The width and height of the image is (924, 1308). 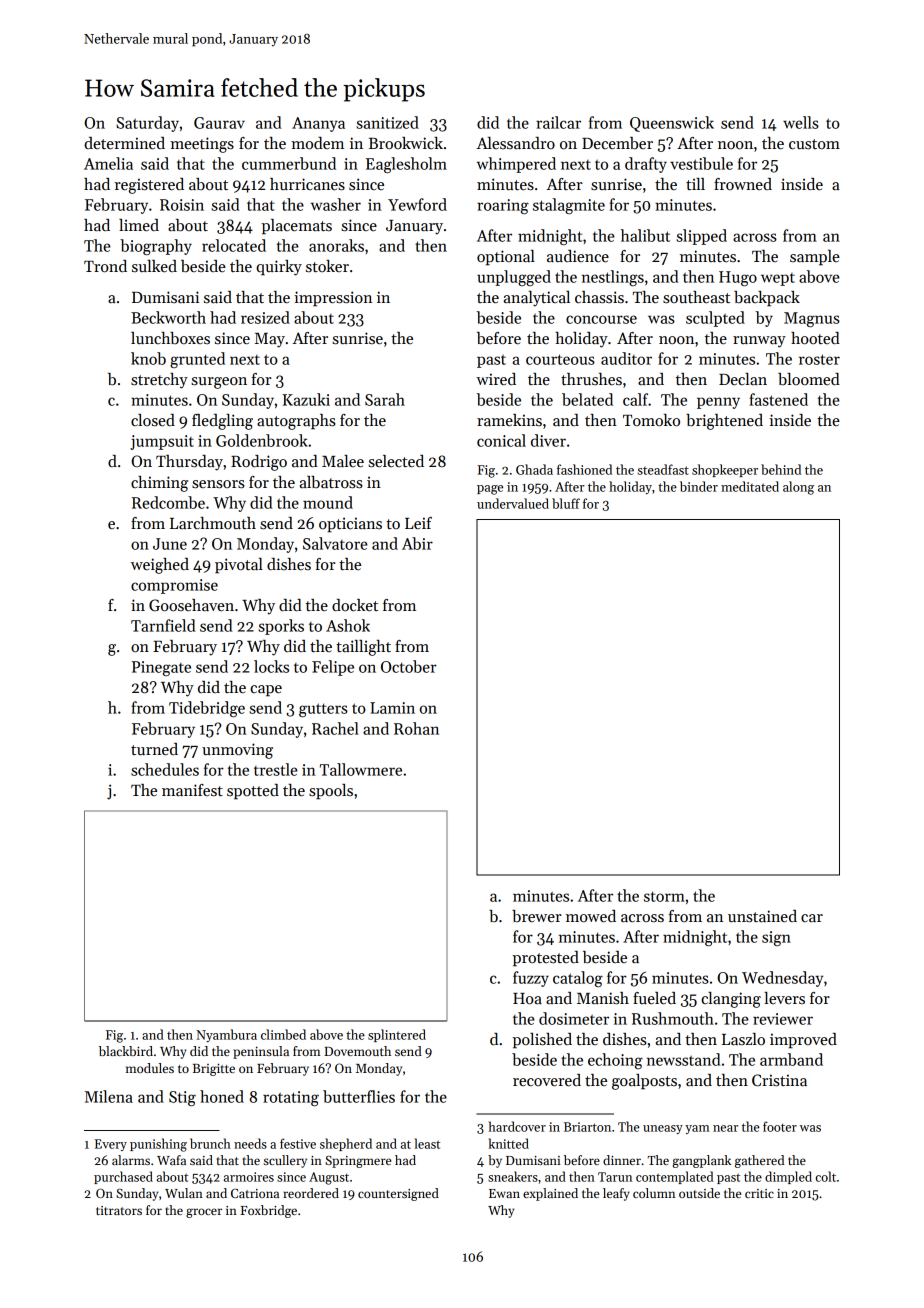 What do you see at coordinates (361, 769) in the image?
I see `Tallowmere` at bounding box center [361, 769].
